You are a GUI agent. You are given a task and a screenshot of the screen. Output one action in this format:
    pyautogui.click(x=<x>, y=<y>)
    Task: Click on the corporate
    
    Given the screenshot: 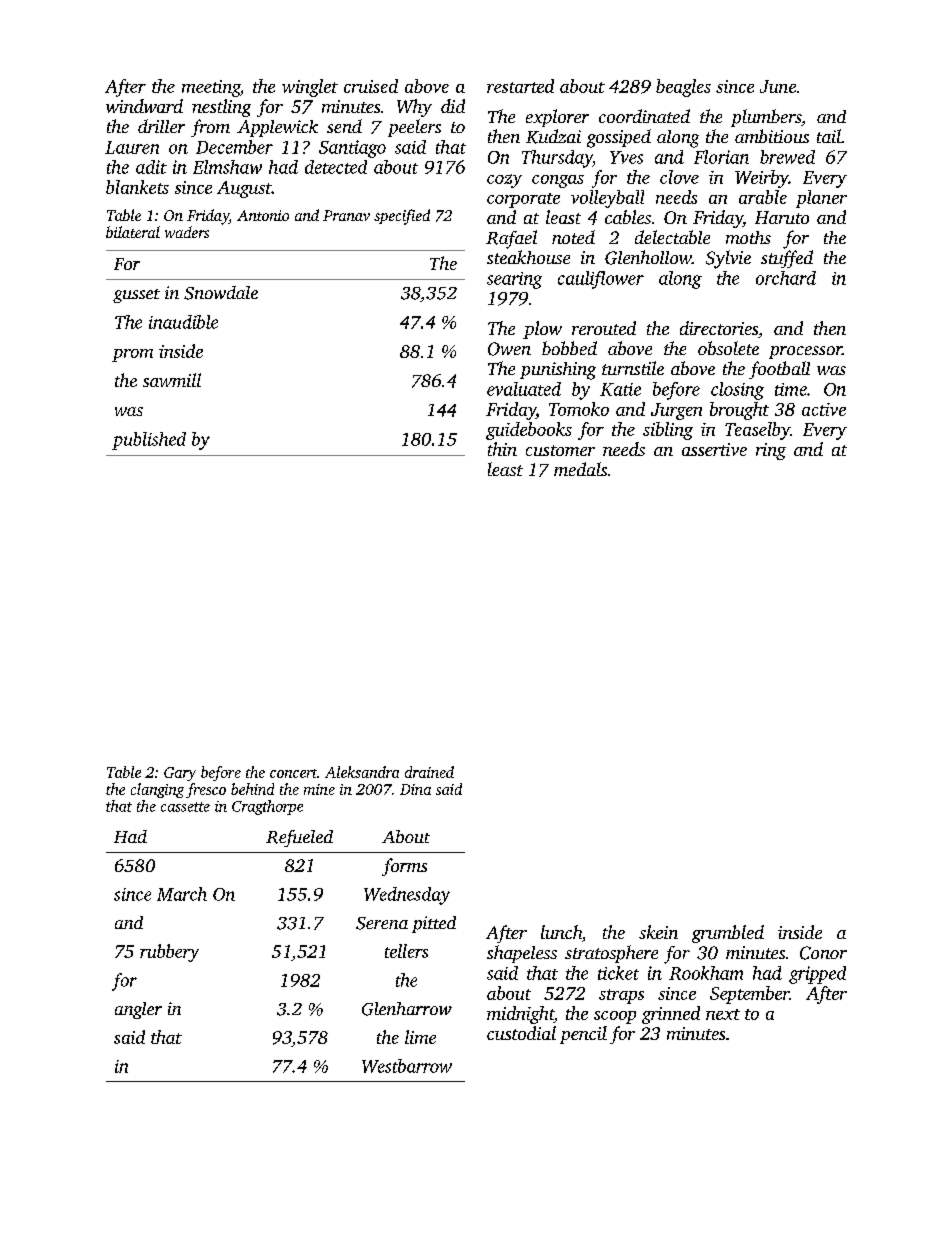 What is the action you would take?
    pyautogui.click(x=523, y=200)
